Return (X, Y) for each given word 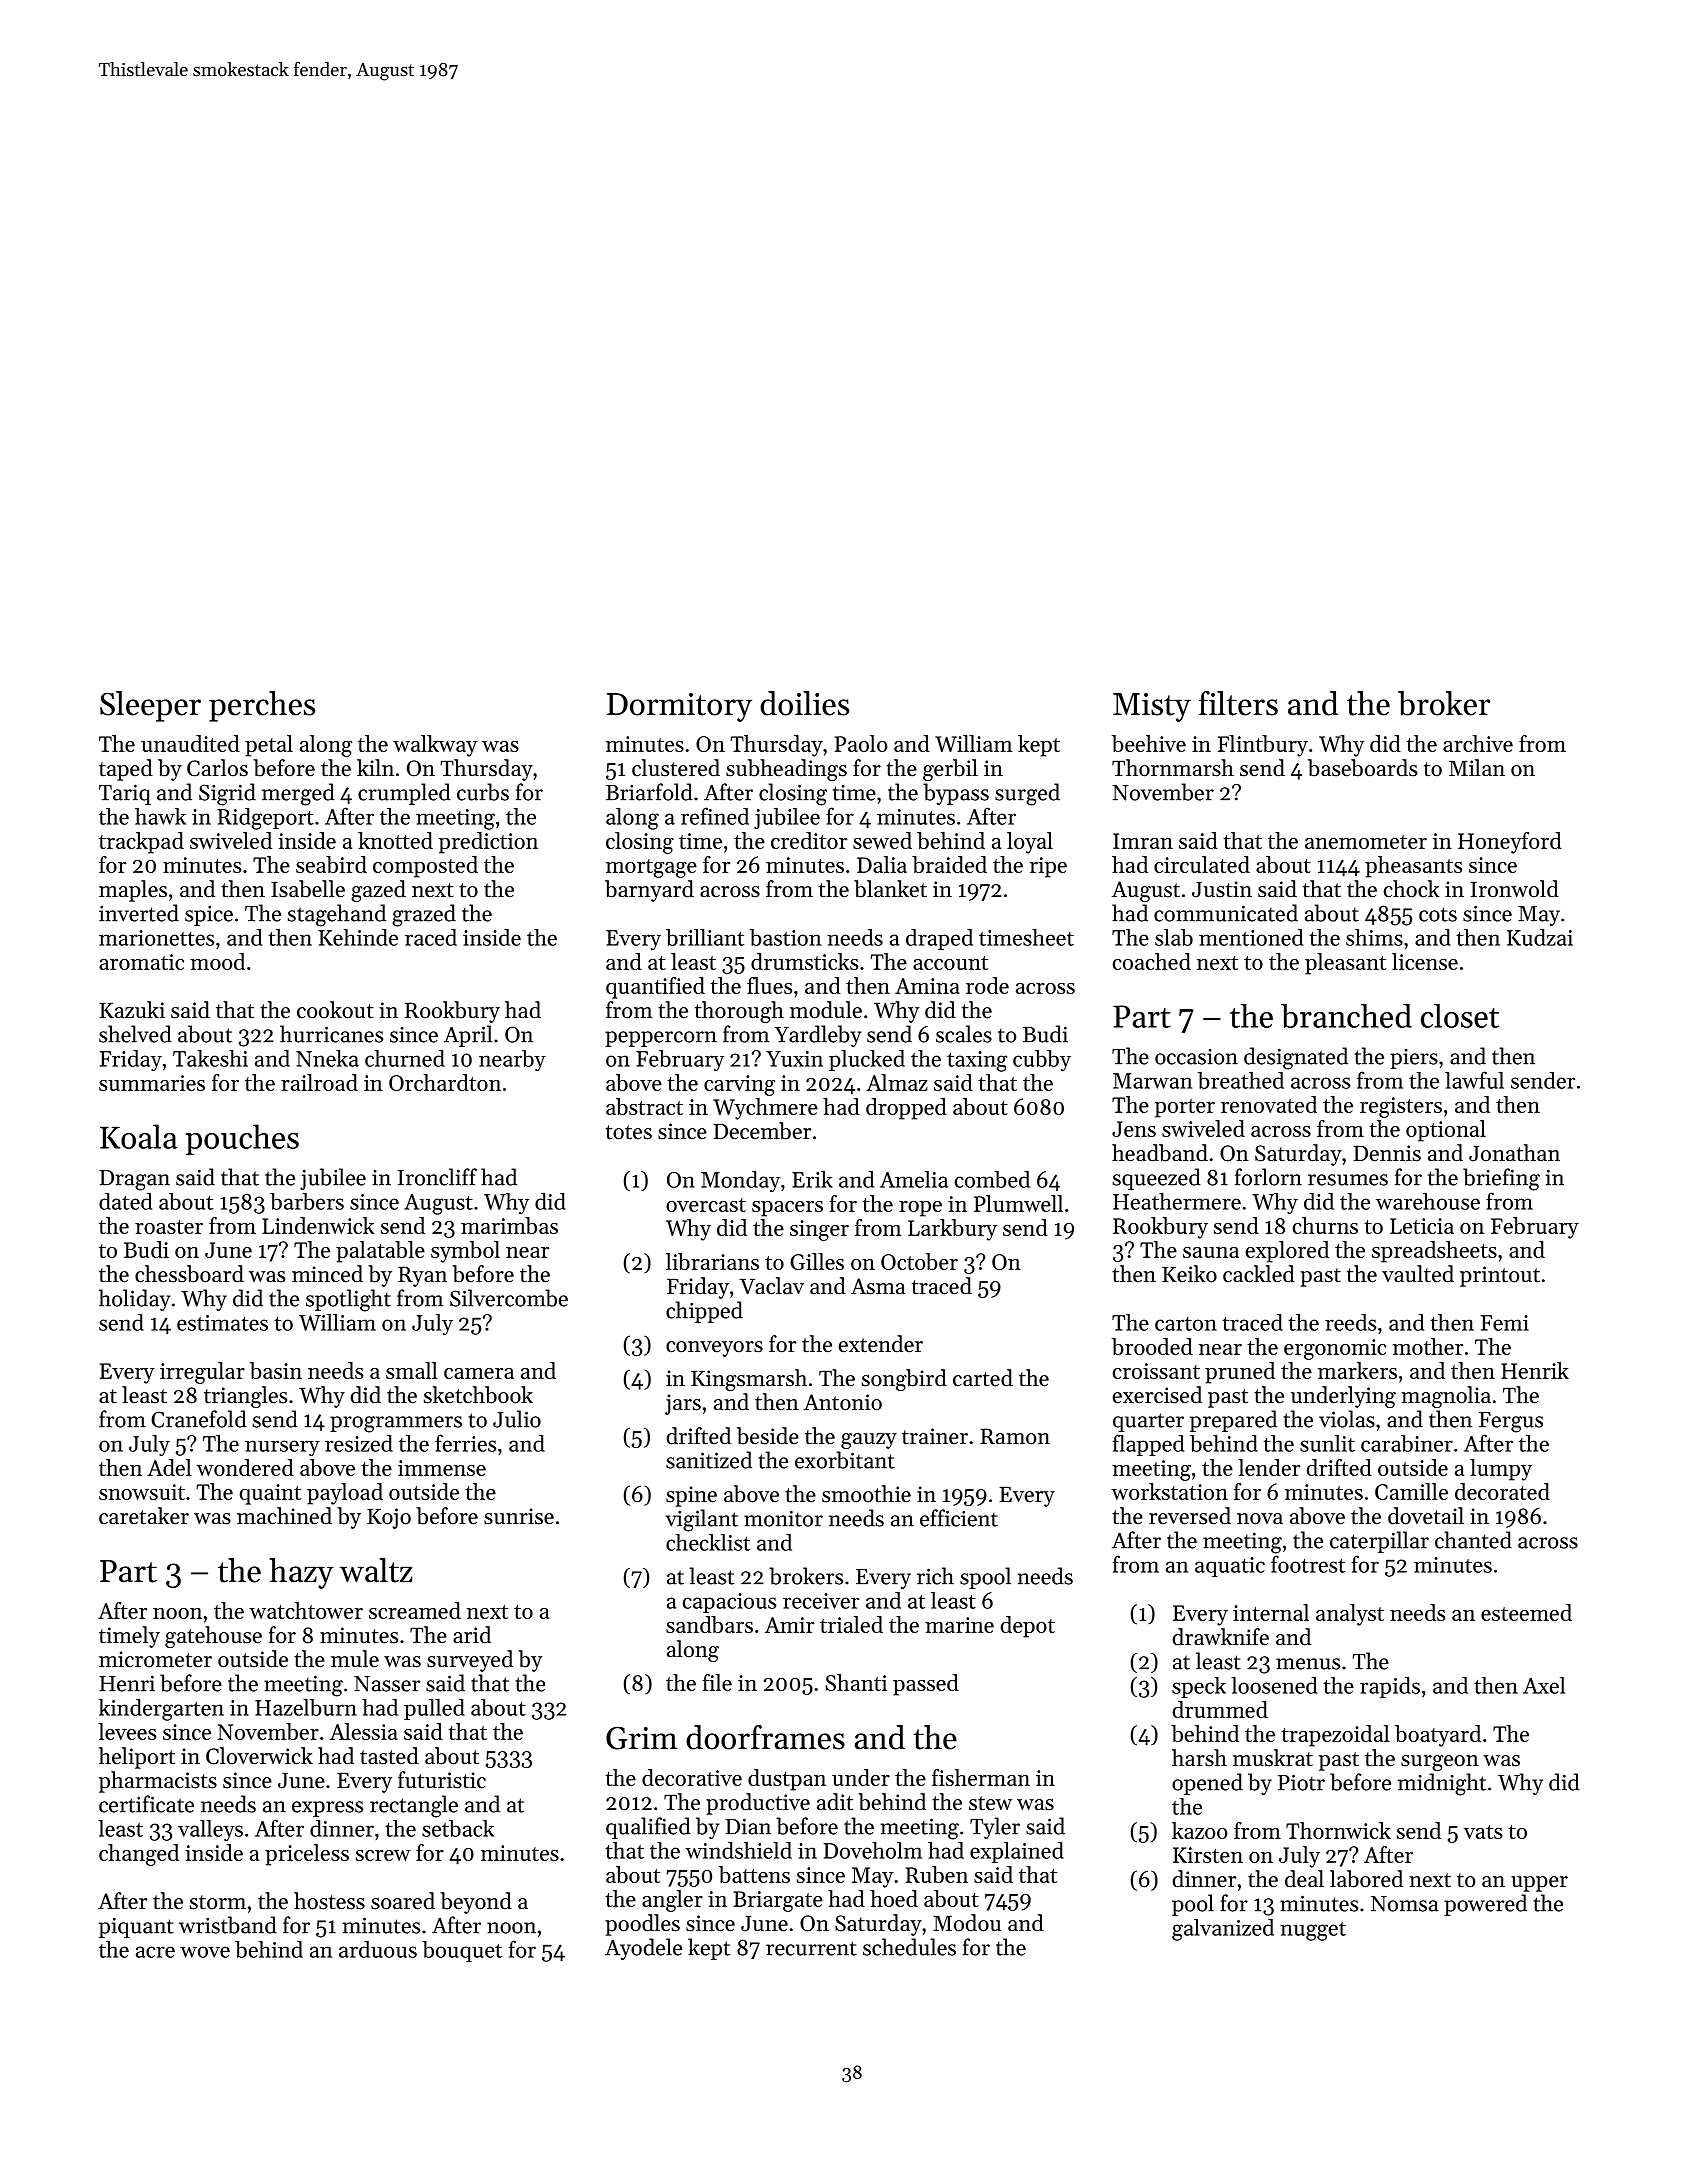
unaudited (190, 743)
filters (1238, 703)
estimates (222, 1323)
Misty (1152, 707)
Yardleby (818, 1036)
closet (1460, 1016)
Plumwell (1018, 1203)
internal (1271, 1612)
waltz (376, 1570)
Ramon (1015, 1436)
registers (1401, 1107)
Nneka (327, 1058)
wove (205, 1952)
